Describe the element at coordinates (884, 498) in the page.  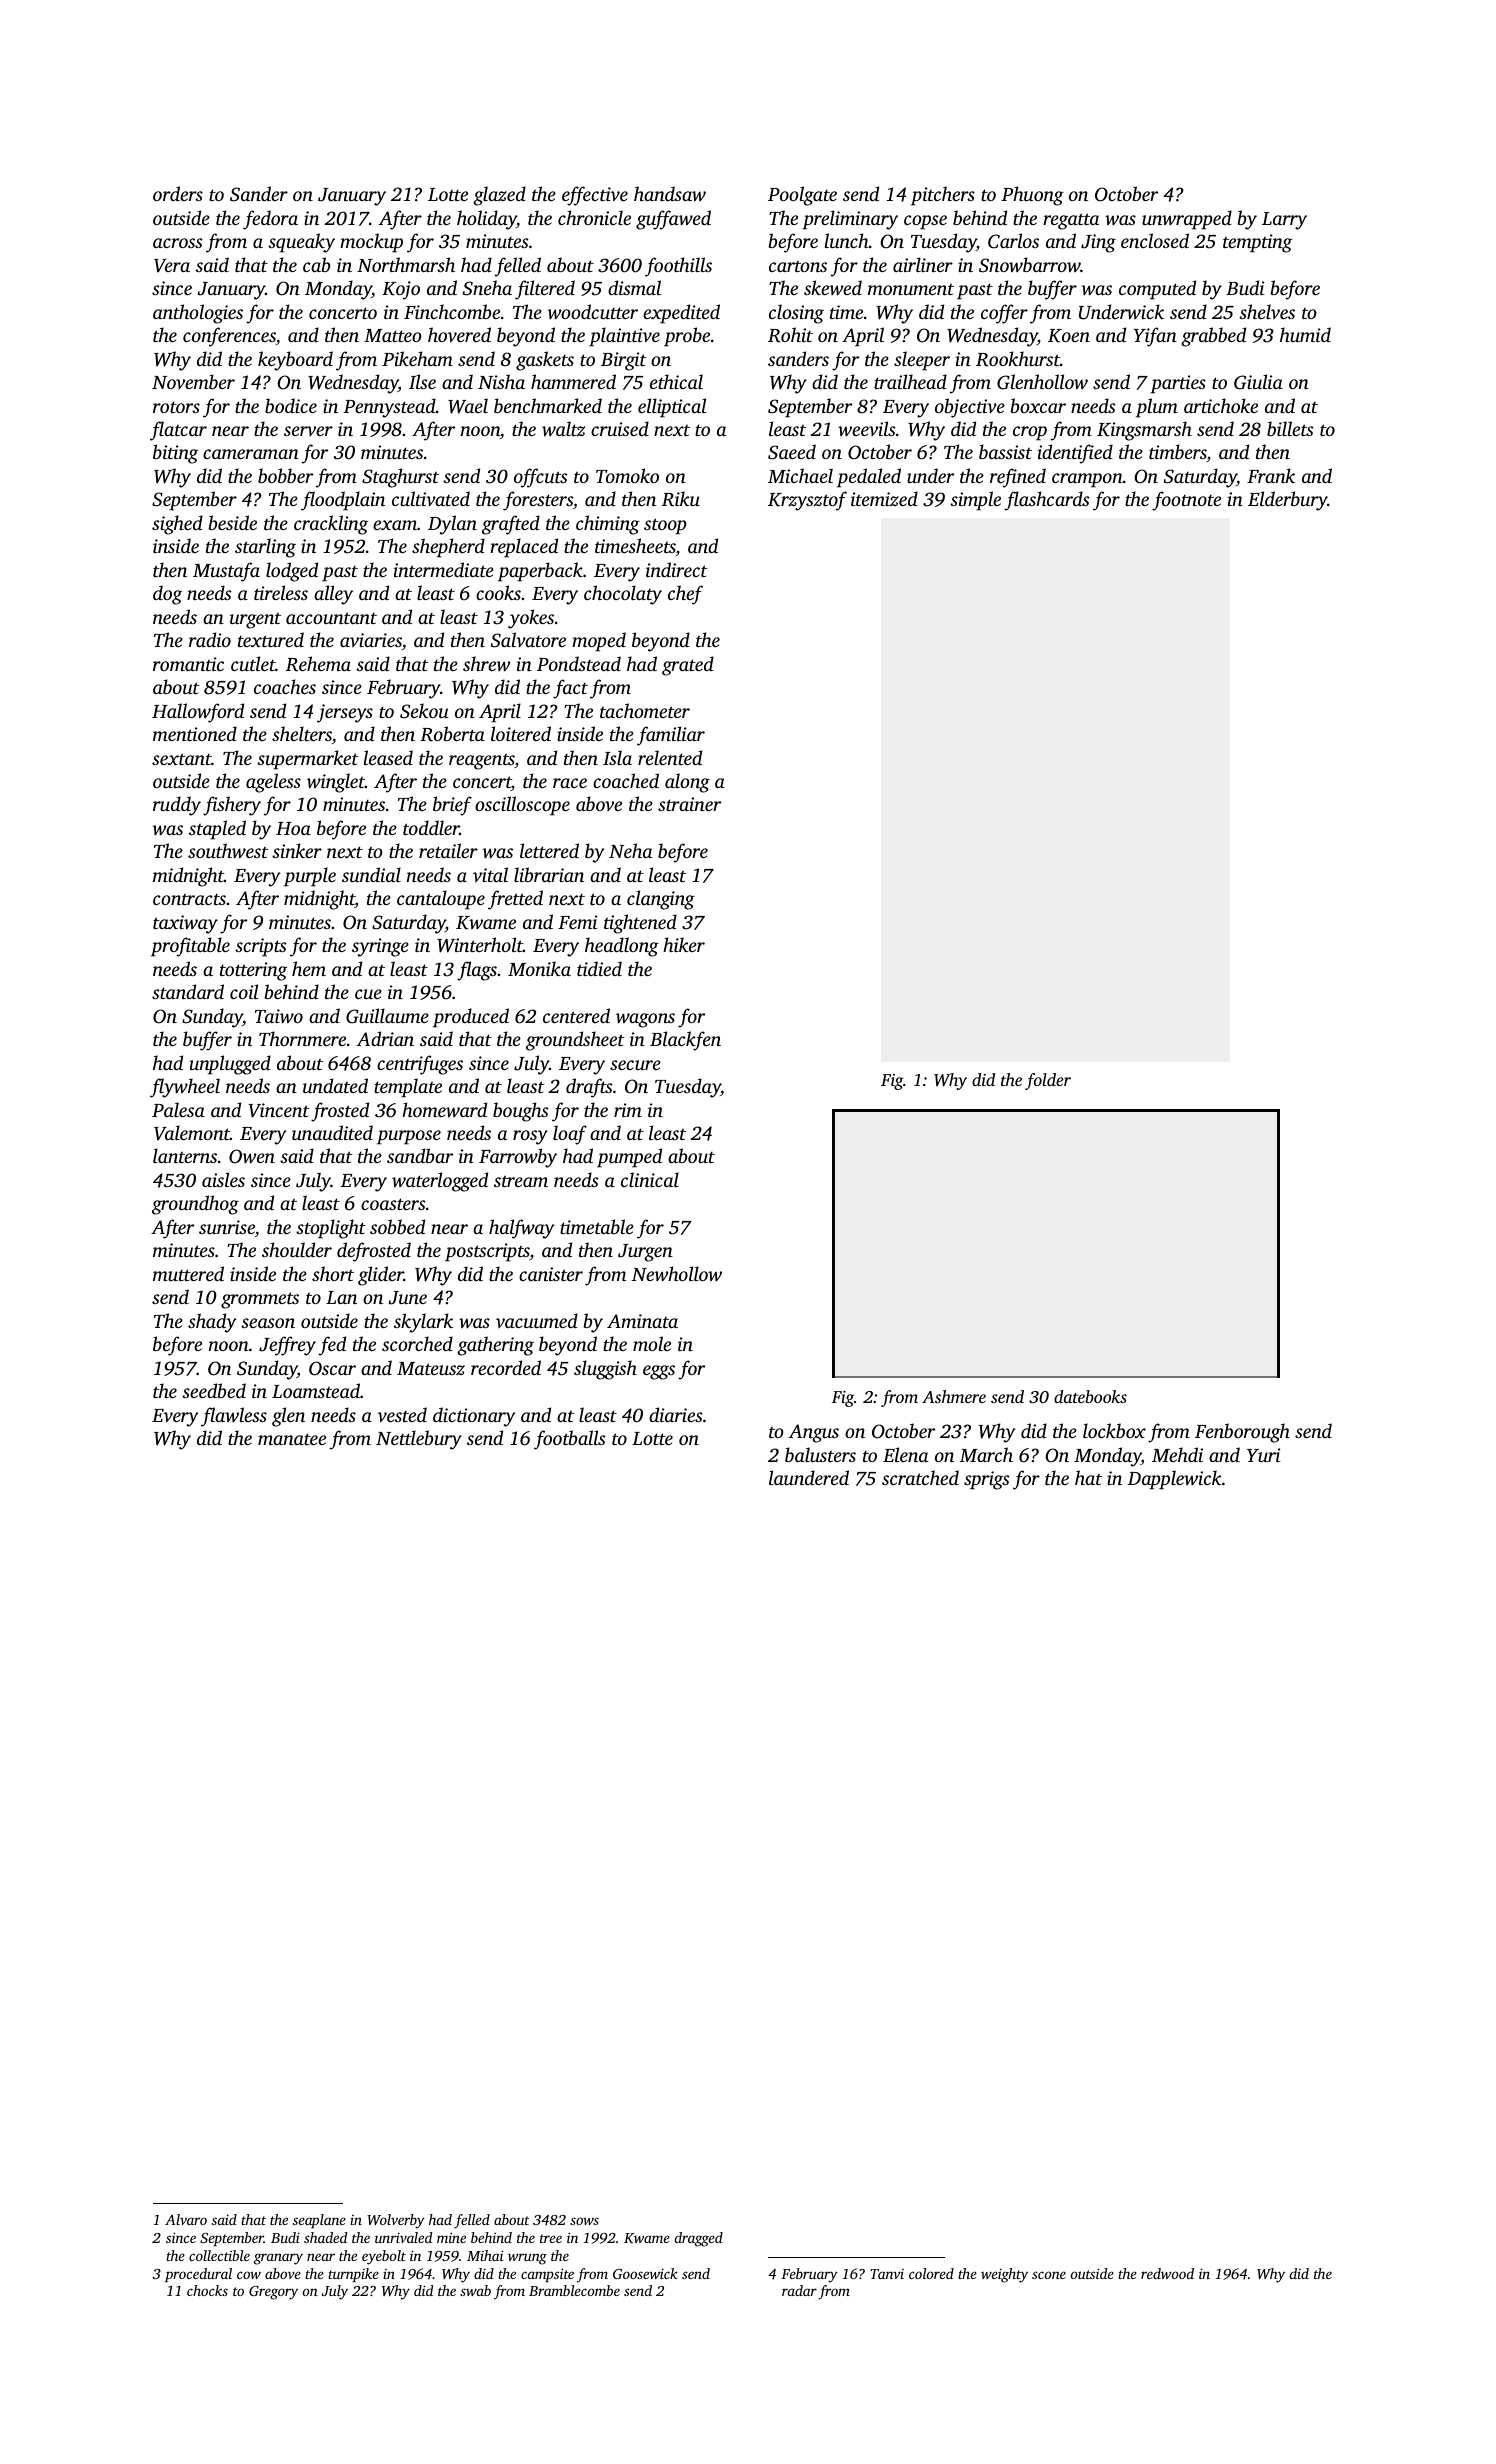
I see `itemized` at that location.
